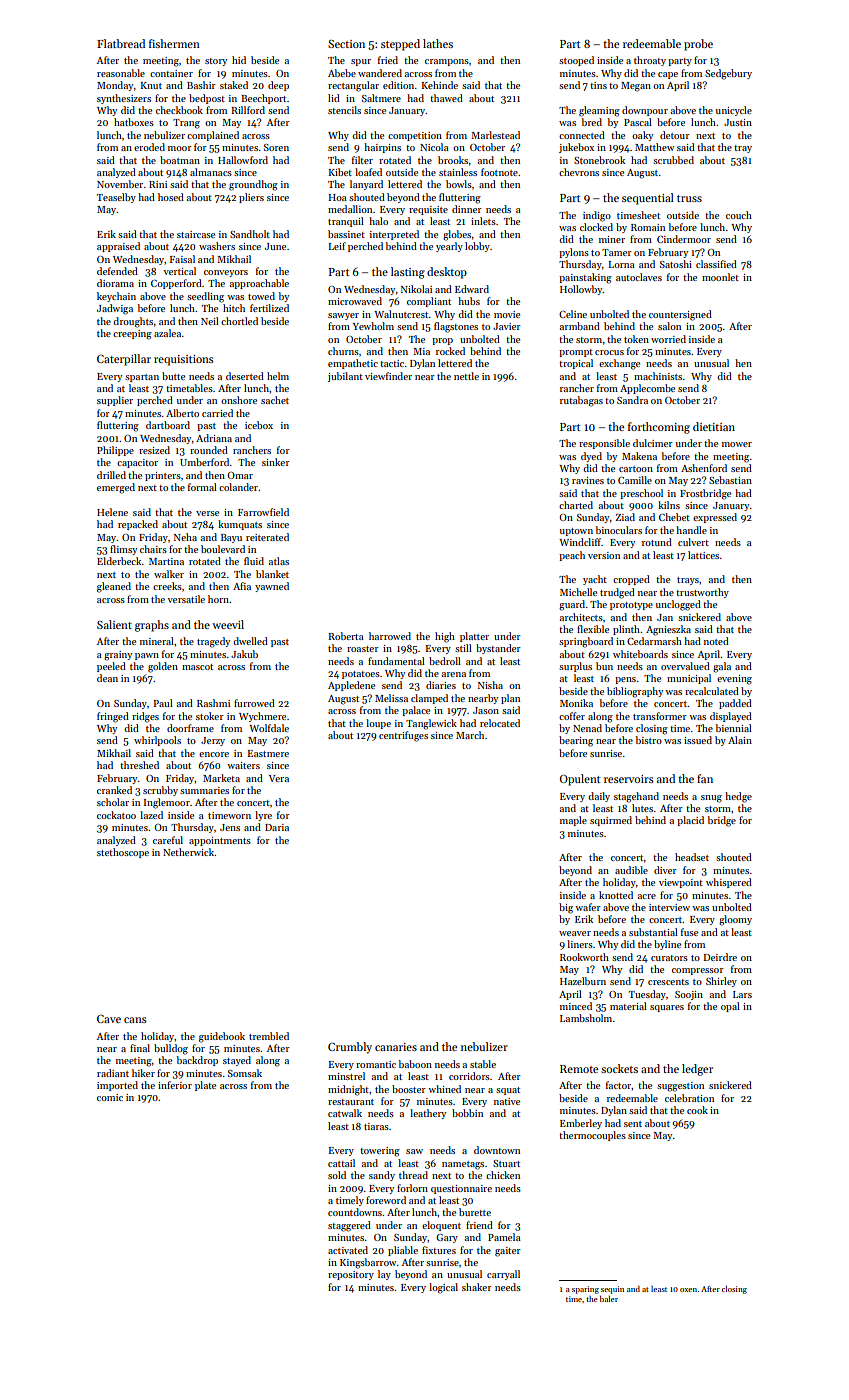 The image size is (849, 1400). Describe the element at coordinates (174, 43) in the screenshot. I see `fishermen` at that location.
